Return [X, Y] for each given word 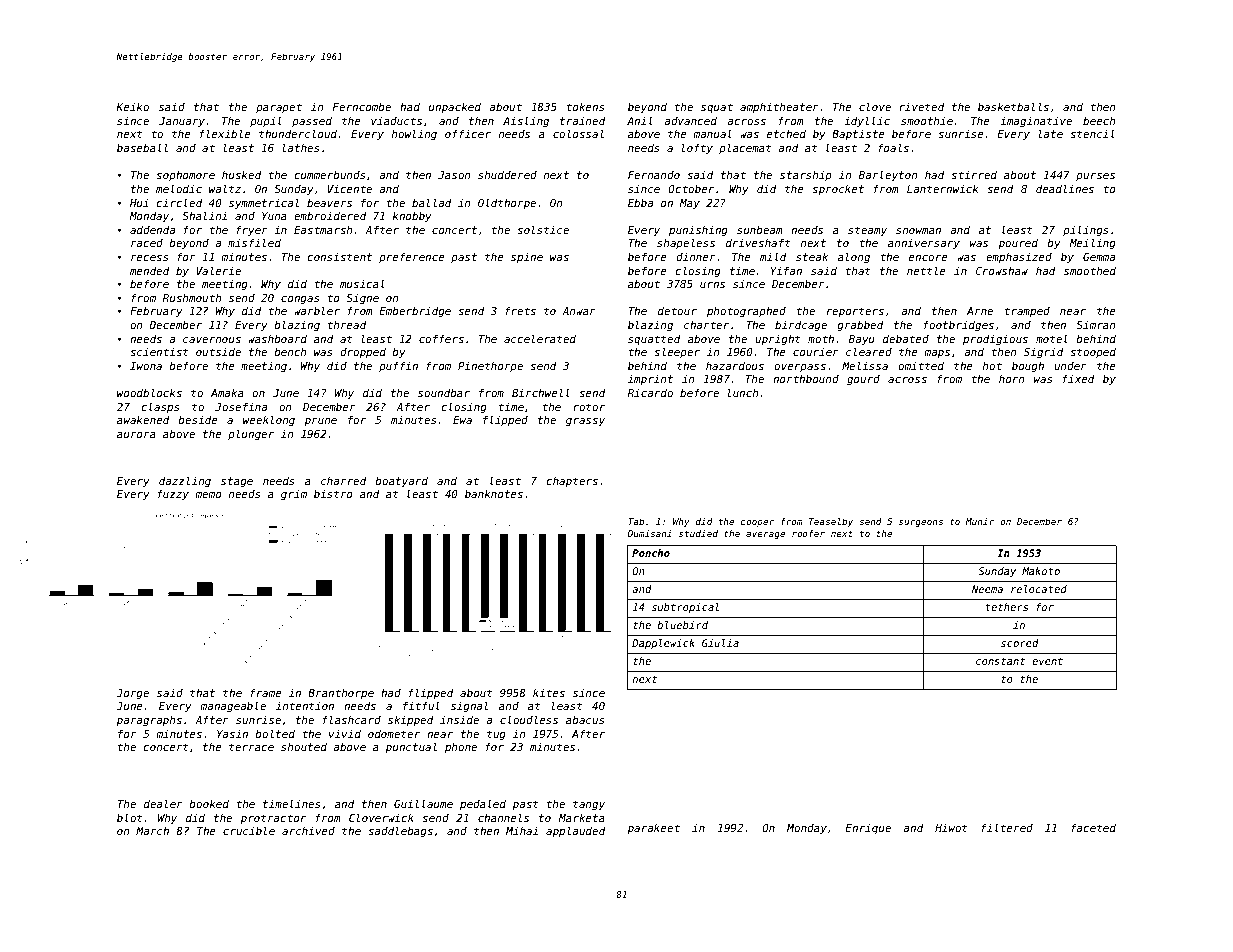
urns [712, 285]
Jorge [132, 694]
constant [1000, 661]
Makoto [1041, 571]
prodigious [995, 339]
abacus [585, 719]
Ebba [640, 202]
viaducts [396, 120]
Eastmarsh [323, 230]
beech [1099, 120]
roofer [808, 533]
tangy [589, 805]
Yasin [232, 734]
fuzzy [173, 494]
